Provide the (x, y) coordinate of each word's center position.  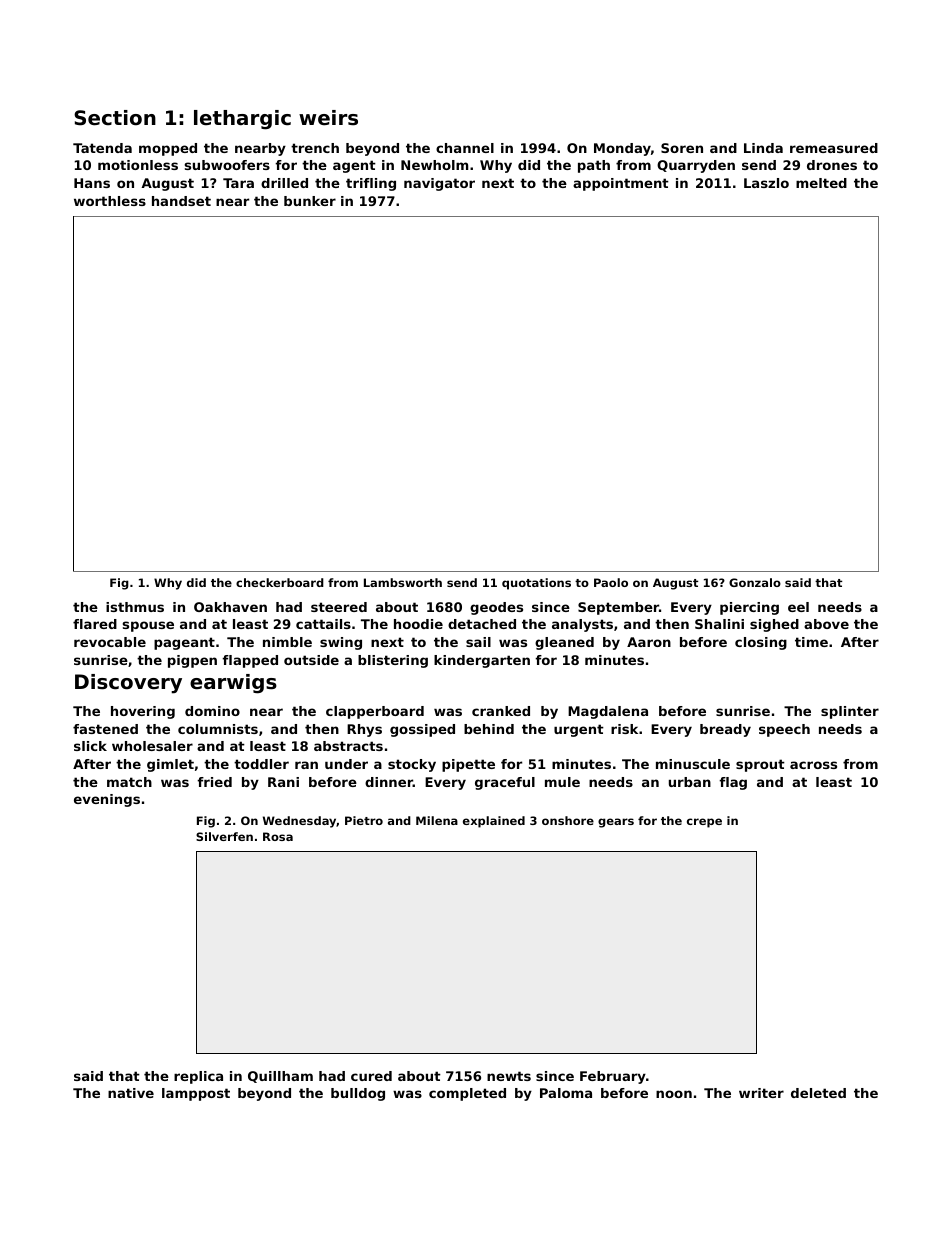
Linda (763, 148)
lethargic (242, 120)
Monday (622, 149)
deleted (818, 1093)
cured (371, 1076)
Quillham (280, 1077)
